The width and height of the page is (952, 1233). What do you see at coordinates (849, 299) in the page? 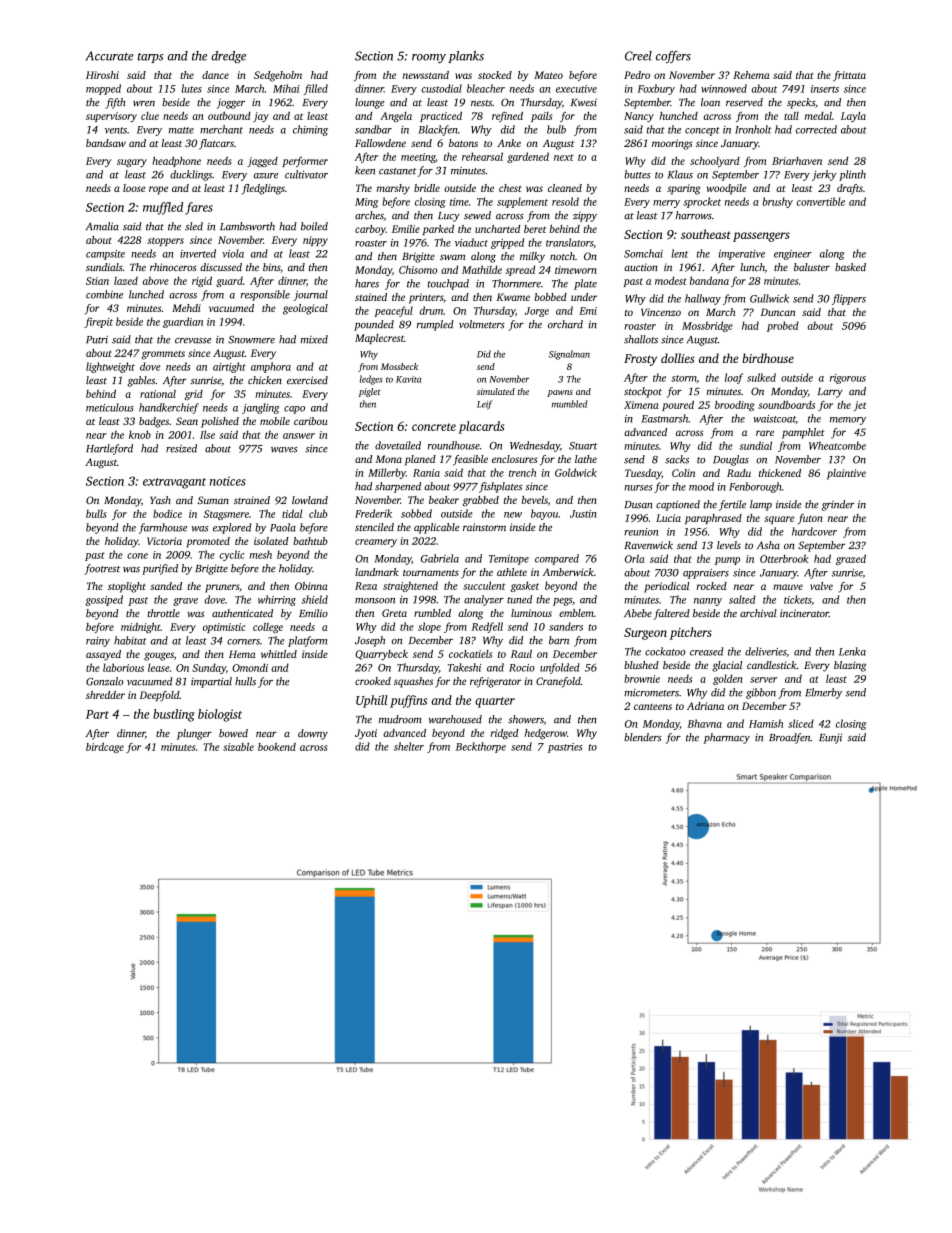
I see `flippers` at bounding box center [849, 299].
